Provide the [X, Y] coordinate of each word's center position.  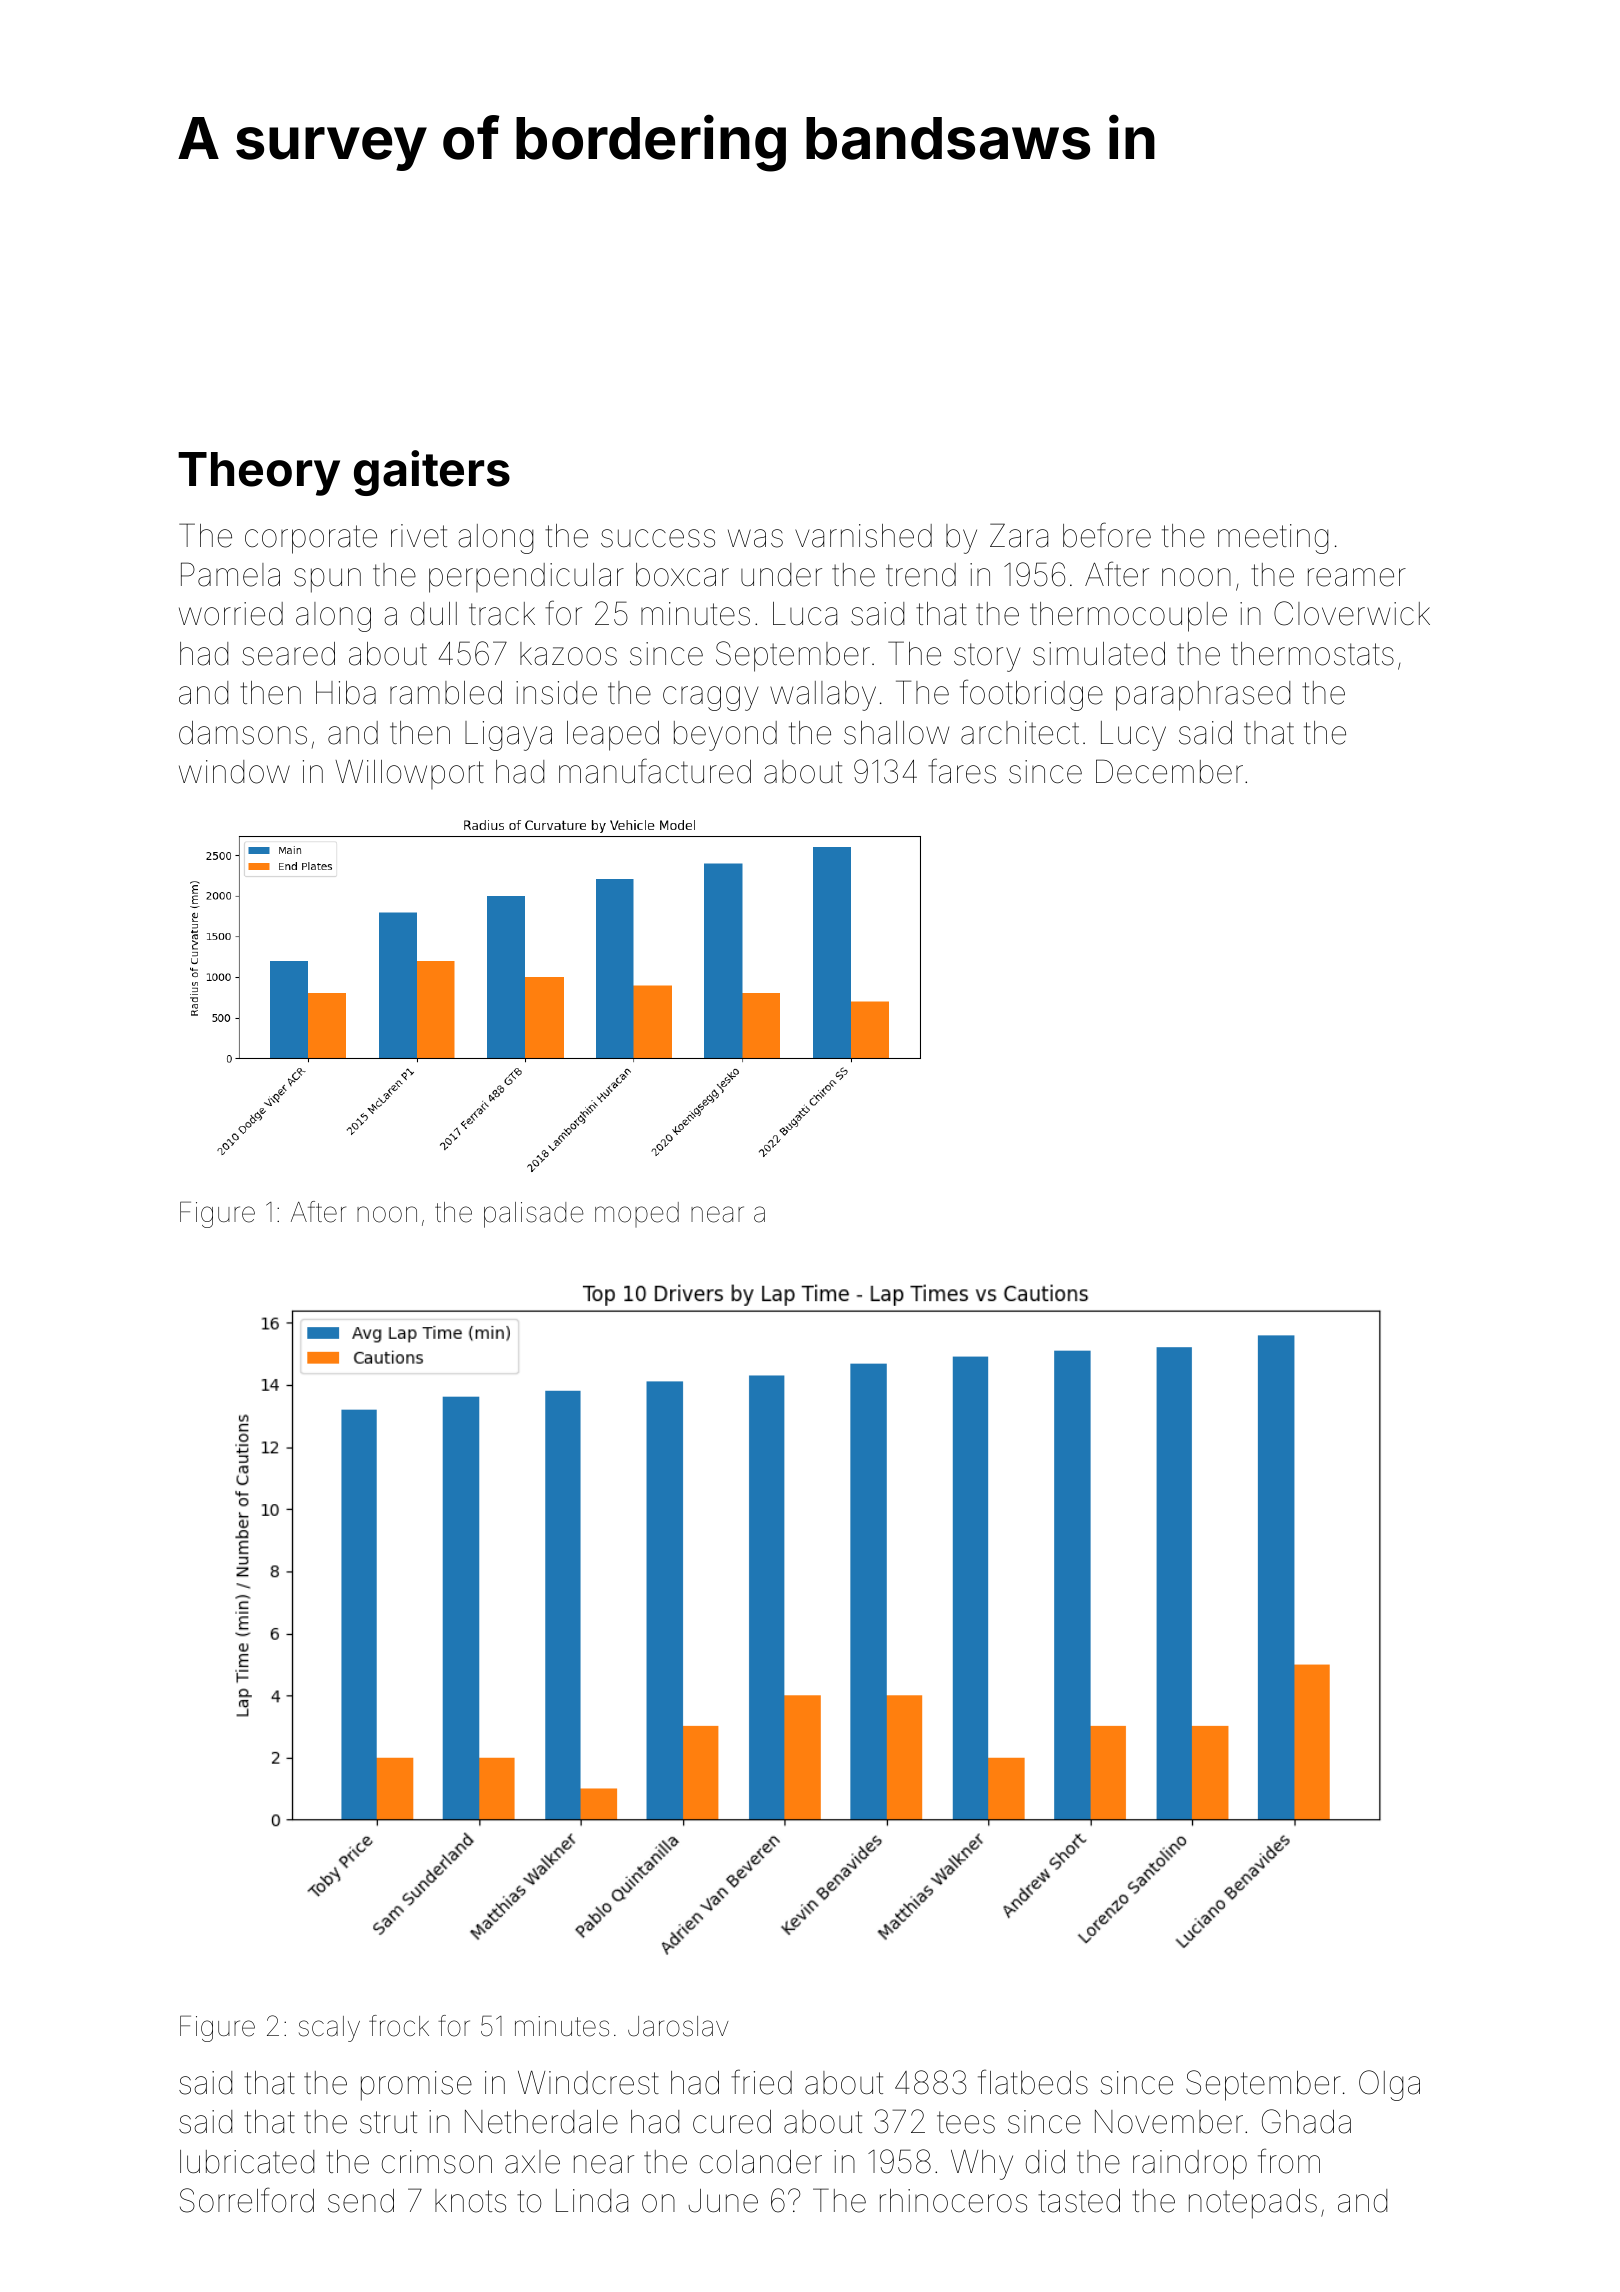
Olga [1389, 2085]
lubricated [247, 2162]
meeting [1273, 539]
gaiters [432, 473]
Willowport [409, 774]
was [755, 538]
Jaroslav [678, 2026]
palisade [533, 1215]
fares [962, 771]
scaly [329, 2029]
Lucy [1133, 736]
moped [637, 1214]
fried [761, 2082]
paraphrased [1203, 696]
